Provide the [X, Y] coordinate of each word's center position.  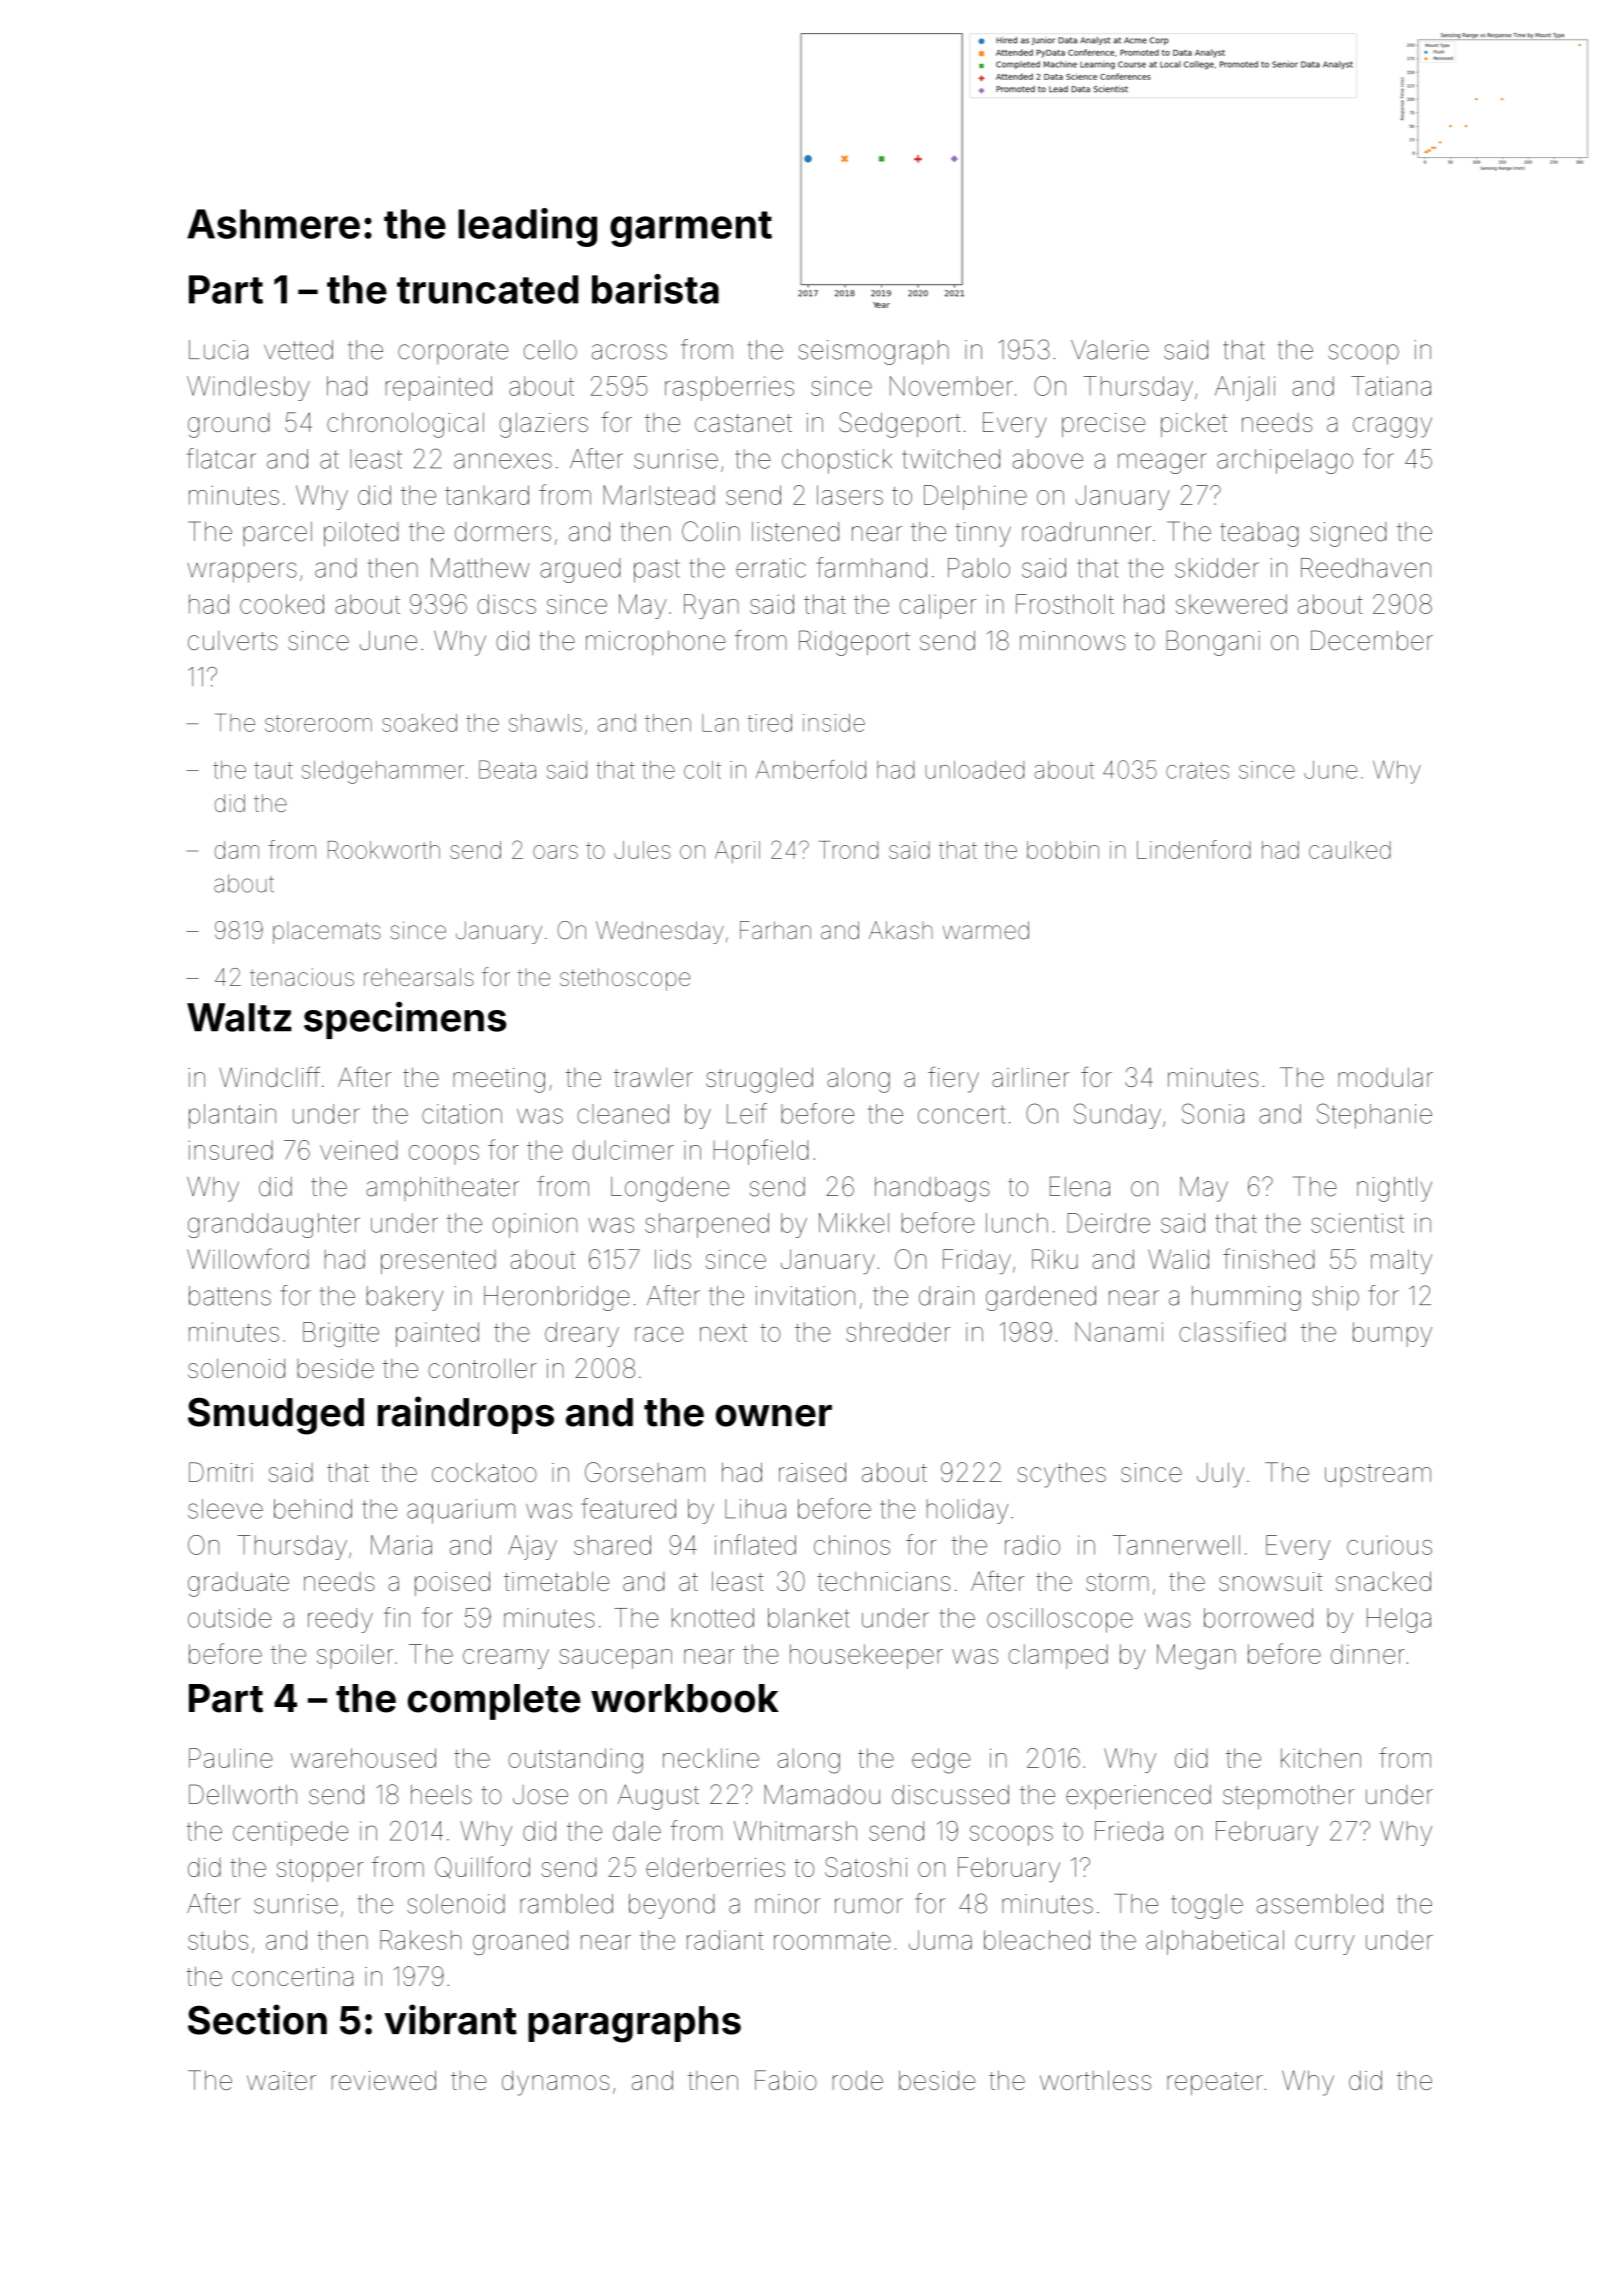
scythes [1062, 1475]
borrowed [1258, 1618]
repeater [1215, 2083]
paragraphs [634, 2024]
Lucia [218, 350]
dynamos [555, 2083]
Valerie [1110, 350]
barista [655, 289]
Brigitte [341, 1334]
